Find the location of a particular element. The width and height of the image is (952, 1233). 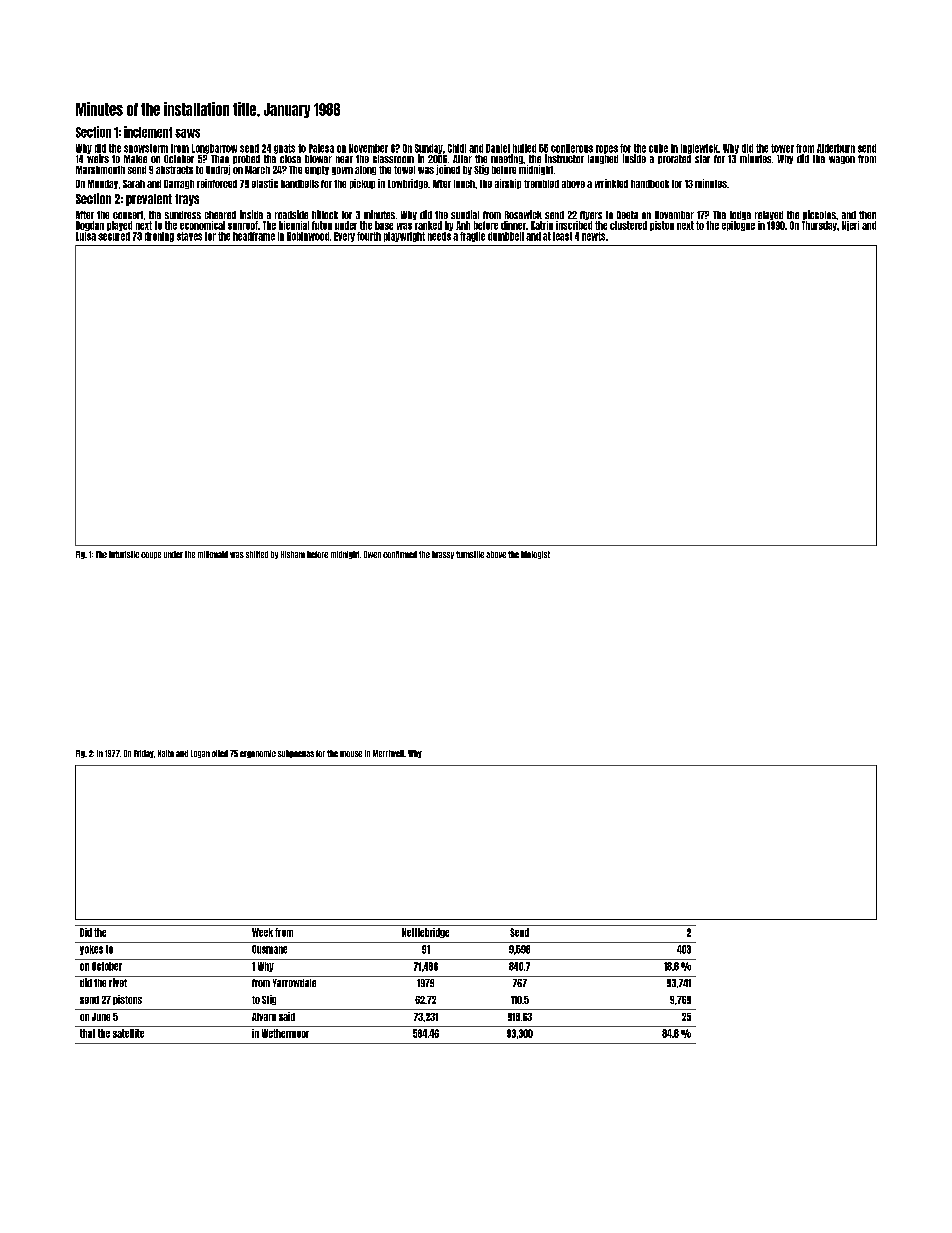

epilogue is located at coordinates (738, 226).
